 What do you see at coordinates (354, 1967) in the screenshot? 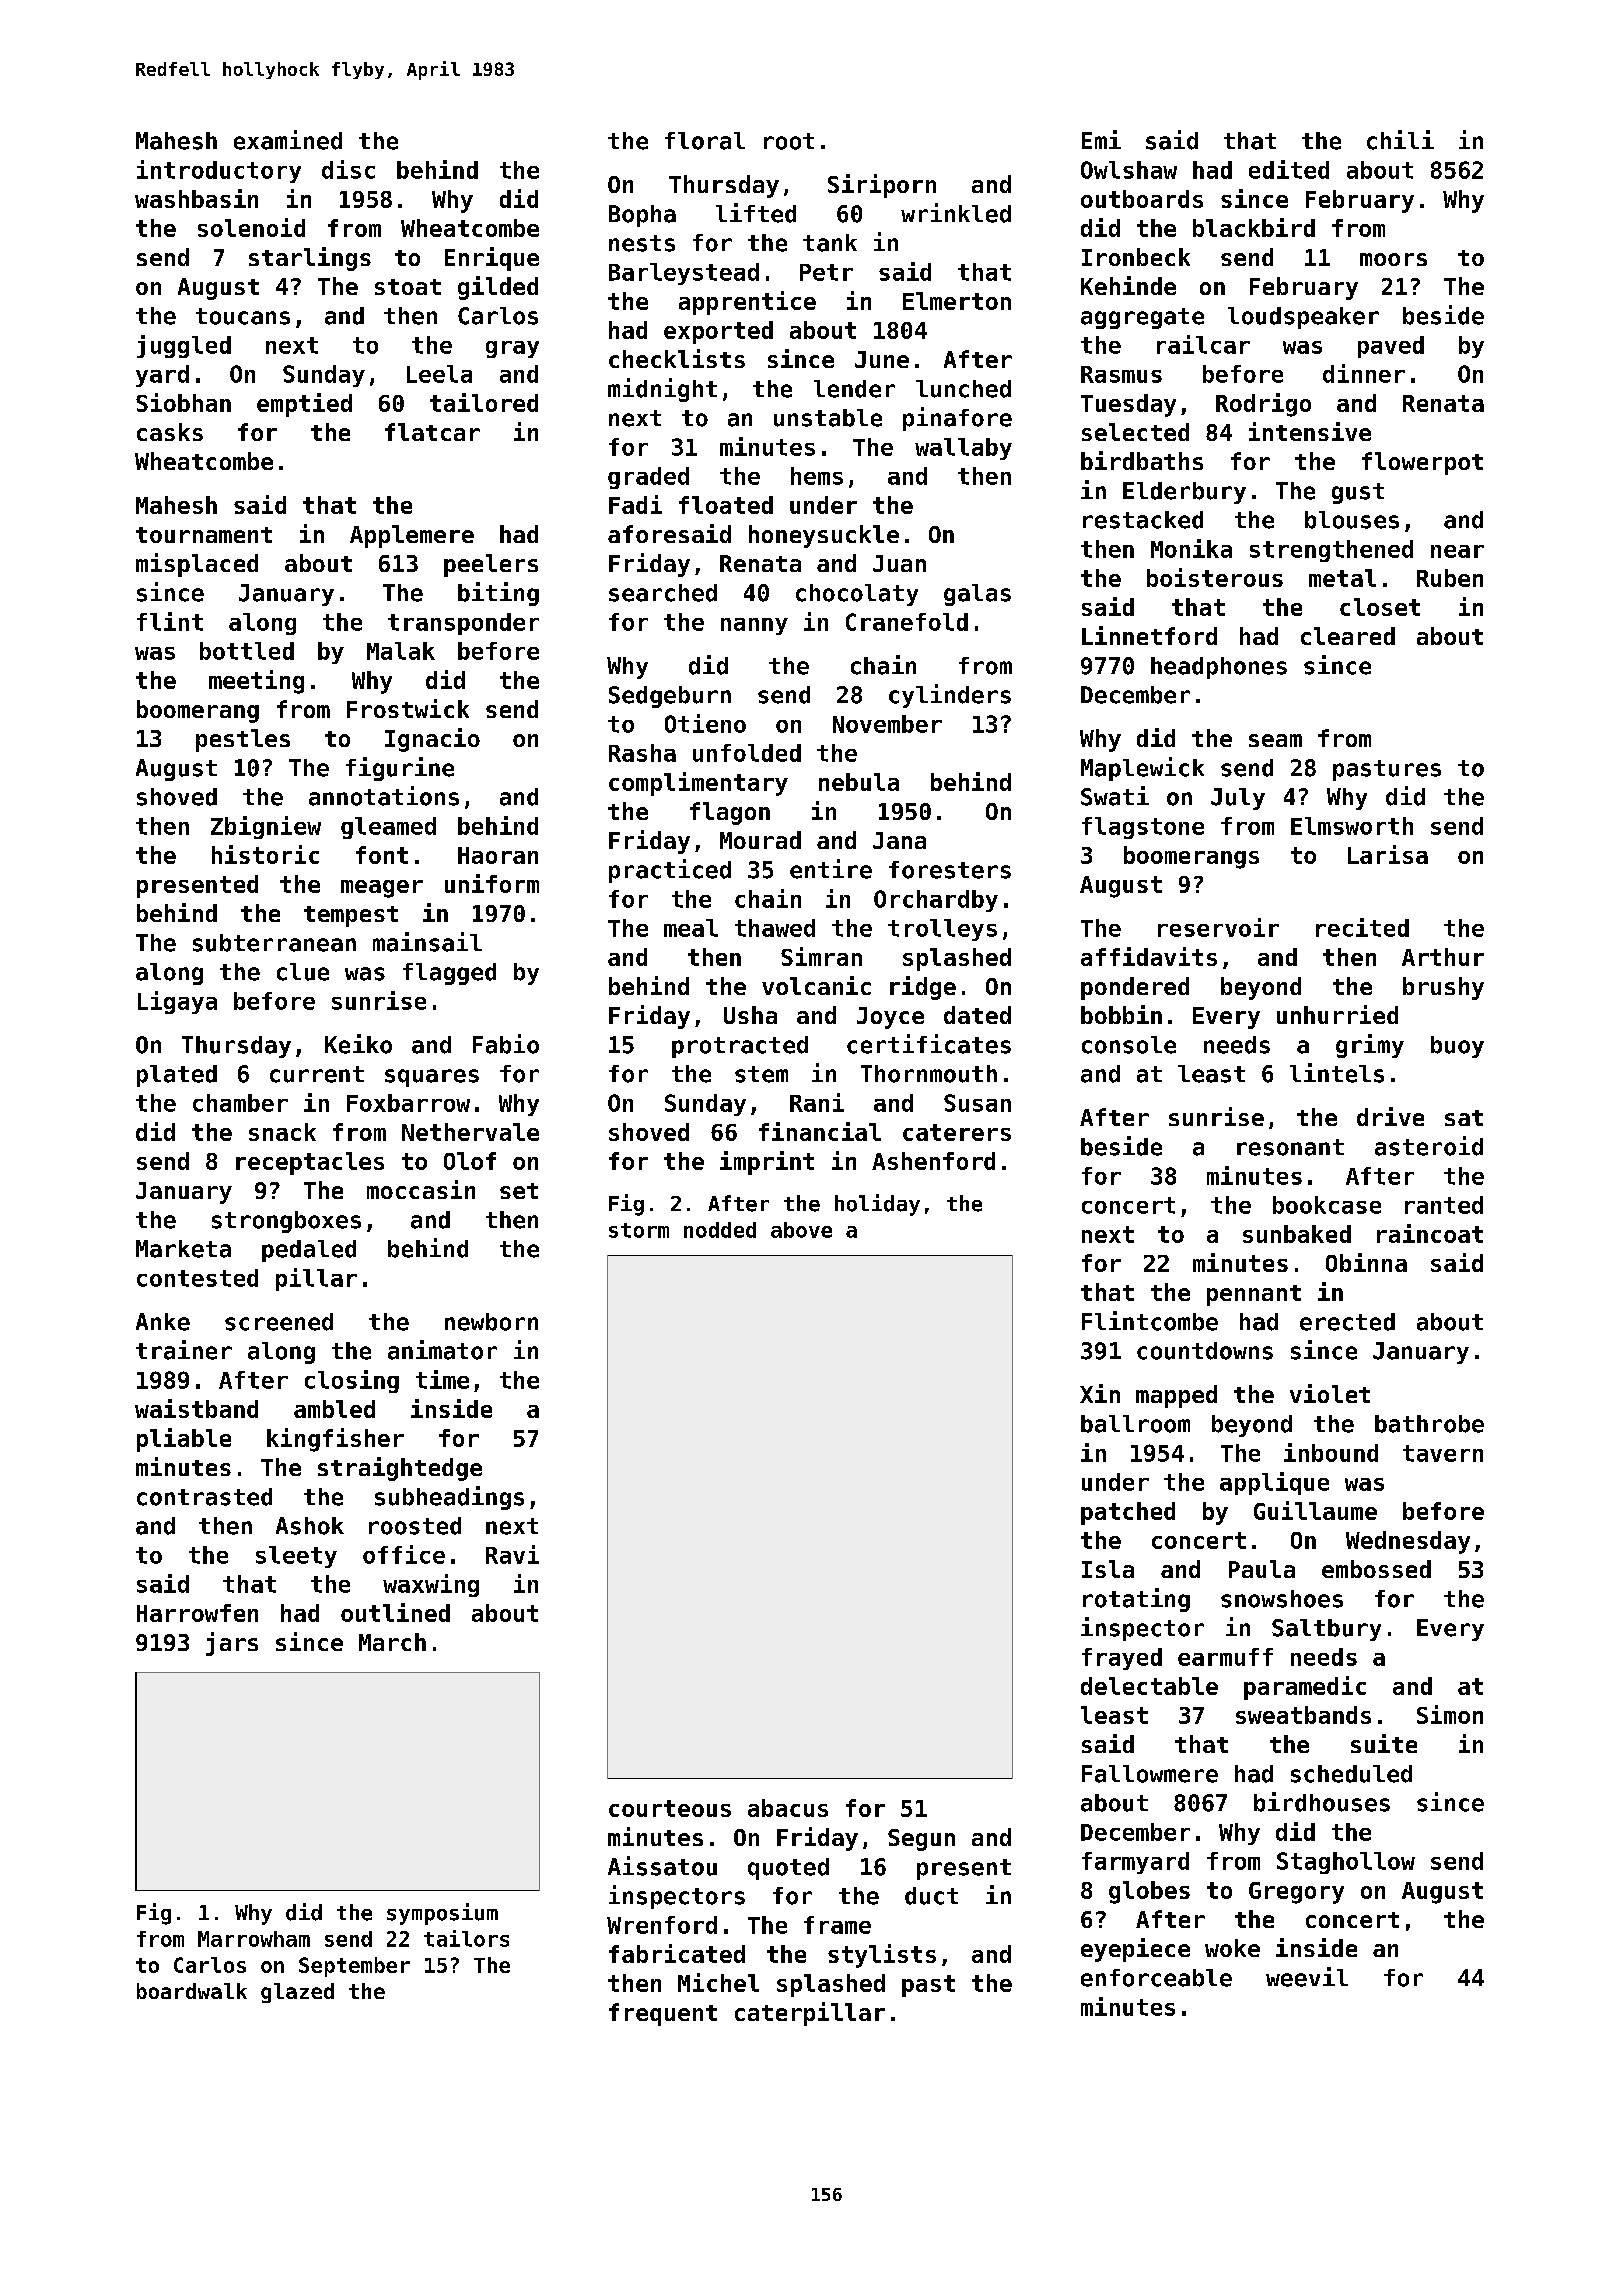
I see `September` at bounding box center [354, 1967].
